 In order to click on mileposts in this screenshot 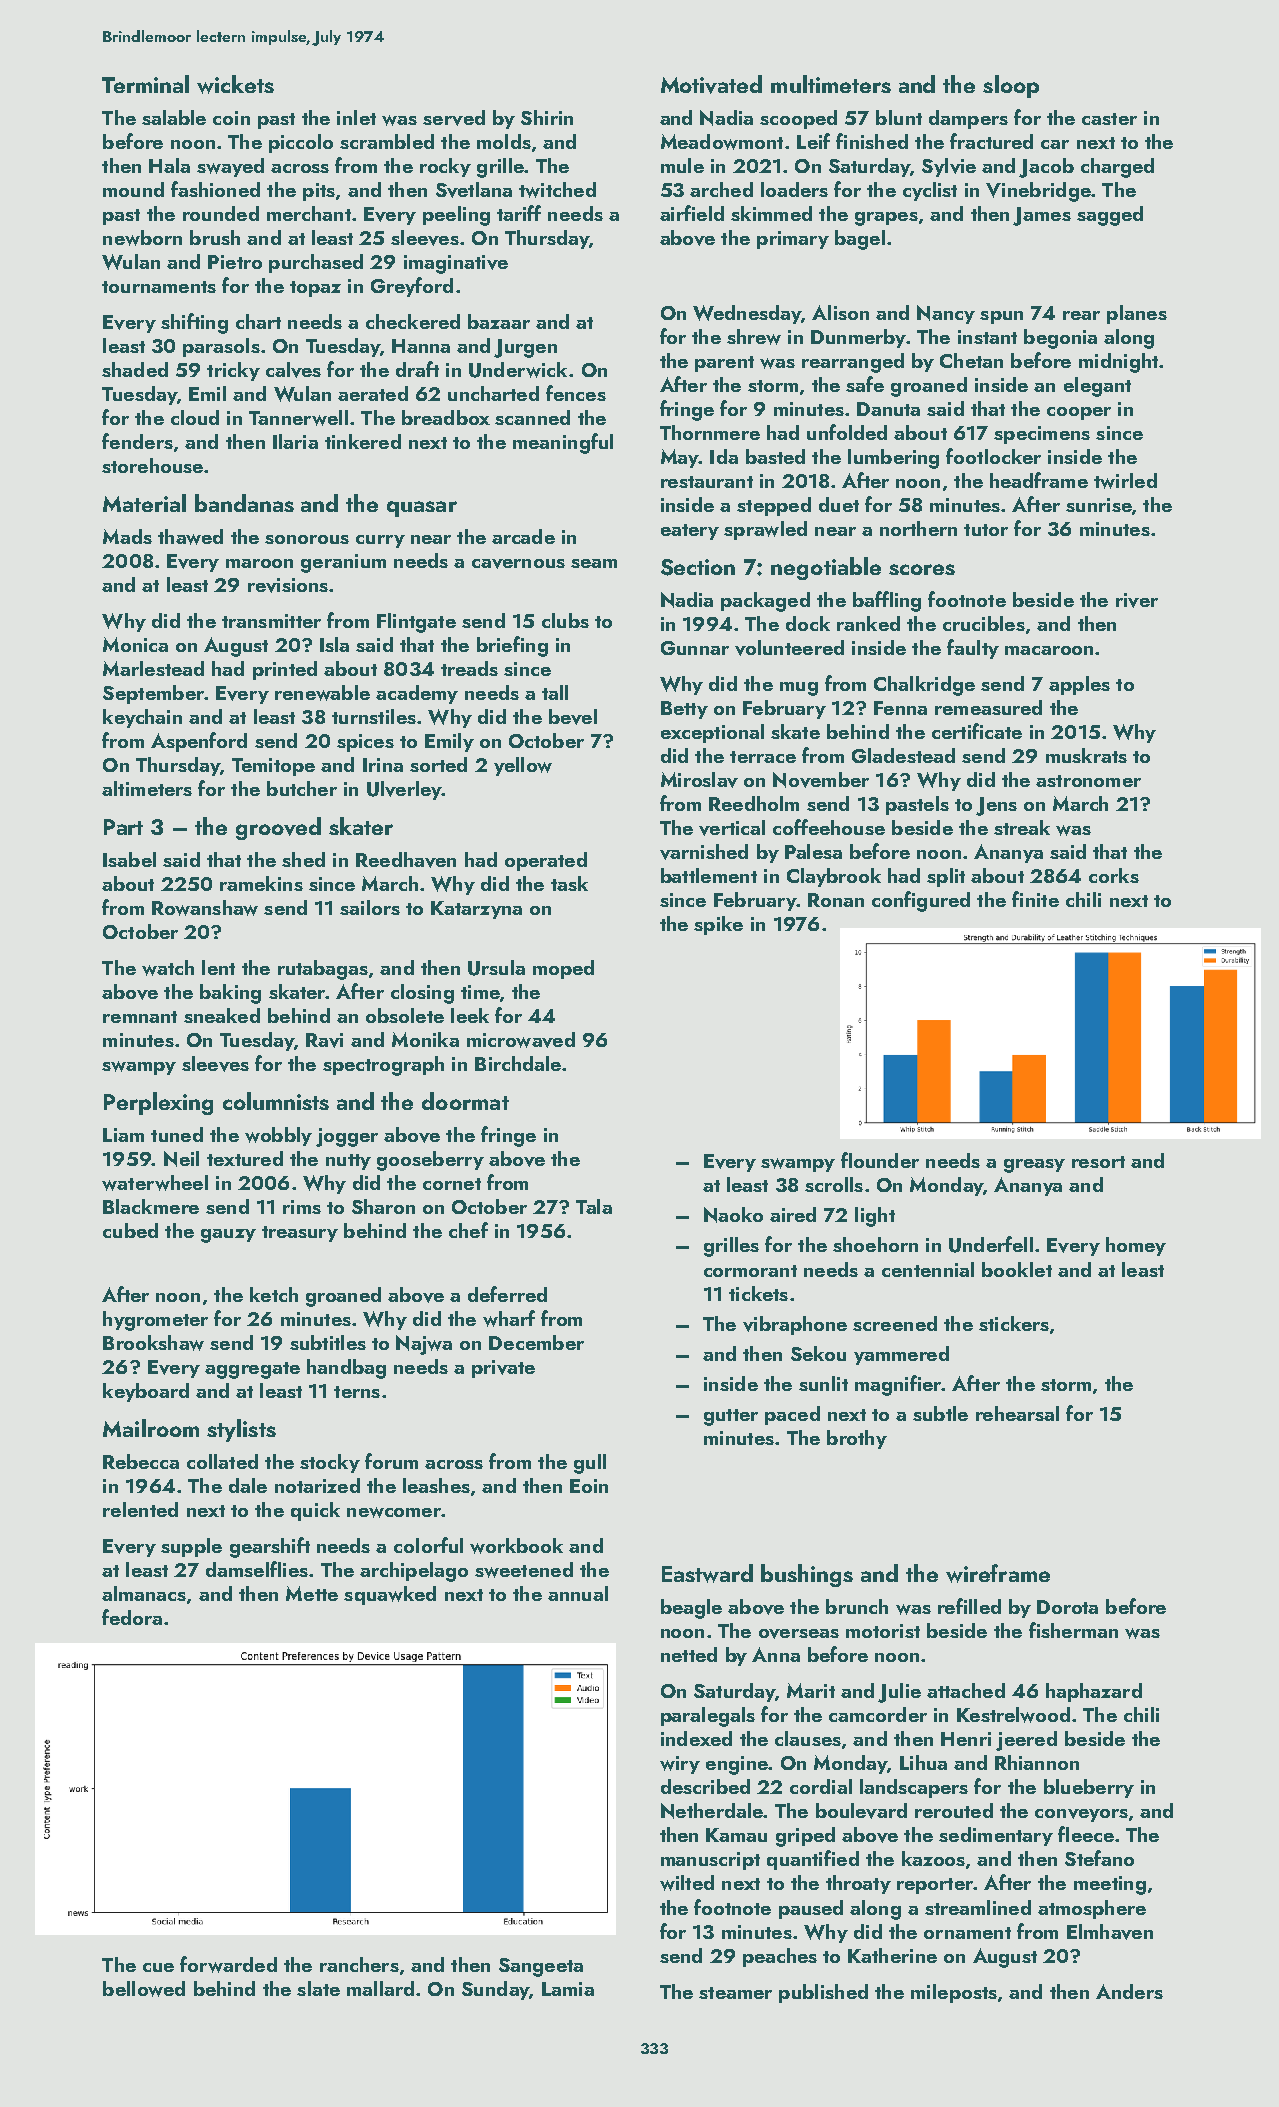, I will do `click(954, 1993)`.
